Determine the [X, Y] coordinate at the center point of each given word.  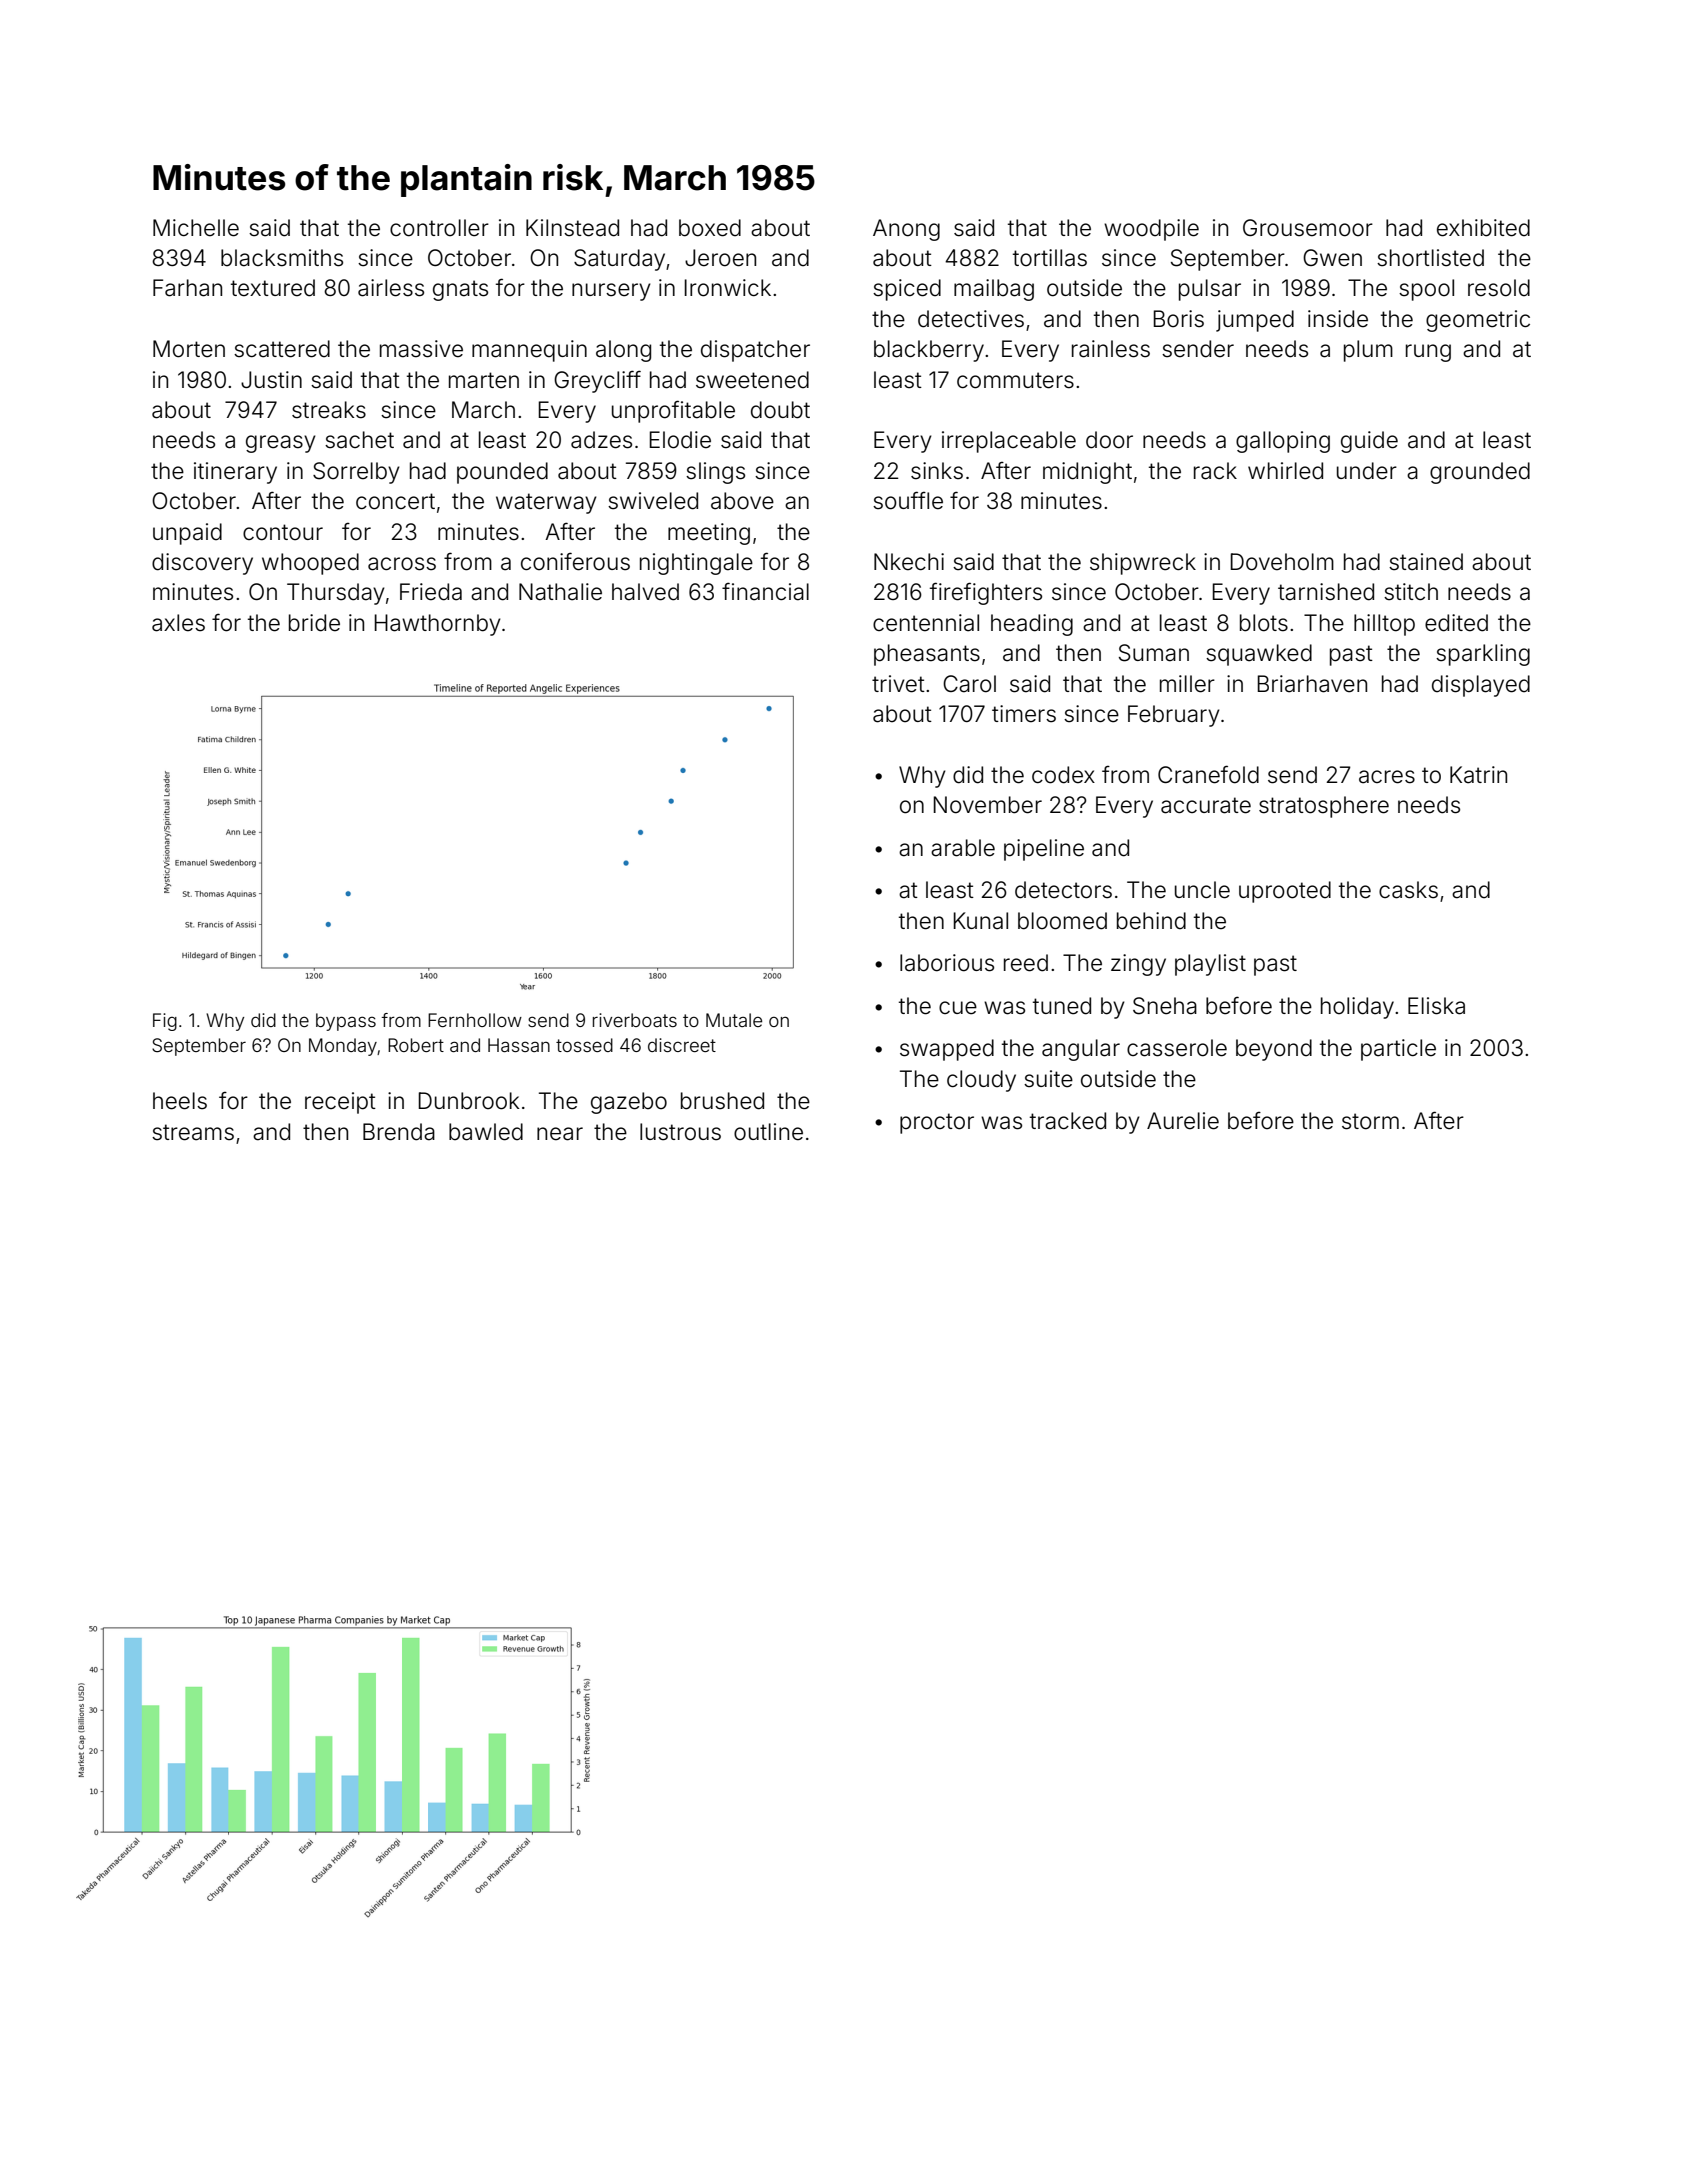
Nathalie [560, 592]
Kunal [981, 921]
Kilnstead [572, 228]
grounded [1480, 473]
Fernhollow [475, 1020]
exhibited [1483, 228]
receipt [340, 1103]
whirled [1285, 471]
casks [1408, 890]
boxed [710, 228]
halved [645, 592]
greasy [281, 444]
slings [715, 473]
